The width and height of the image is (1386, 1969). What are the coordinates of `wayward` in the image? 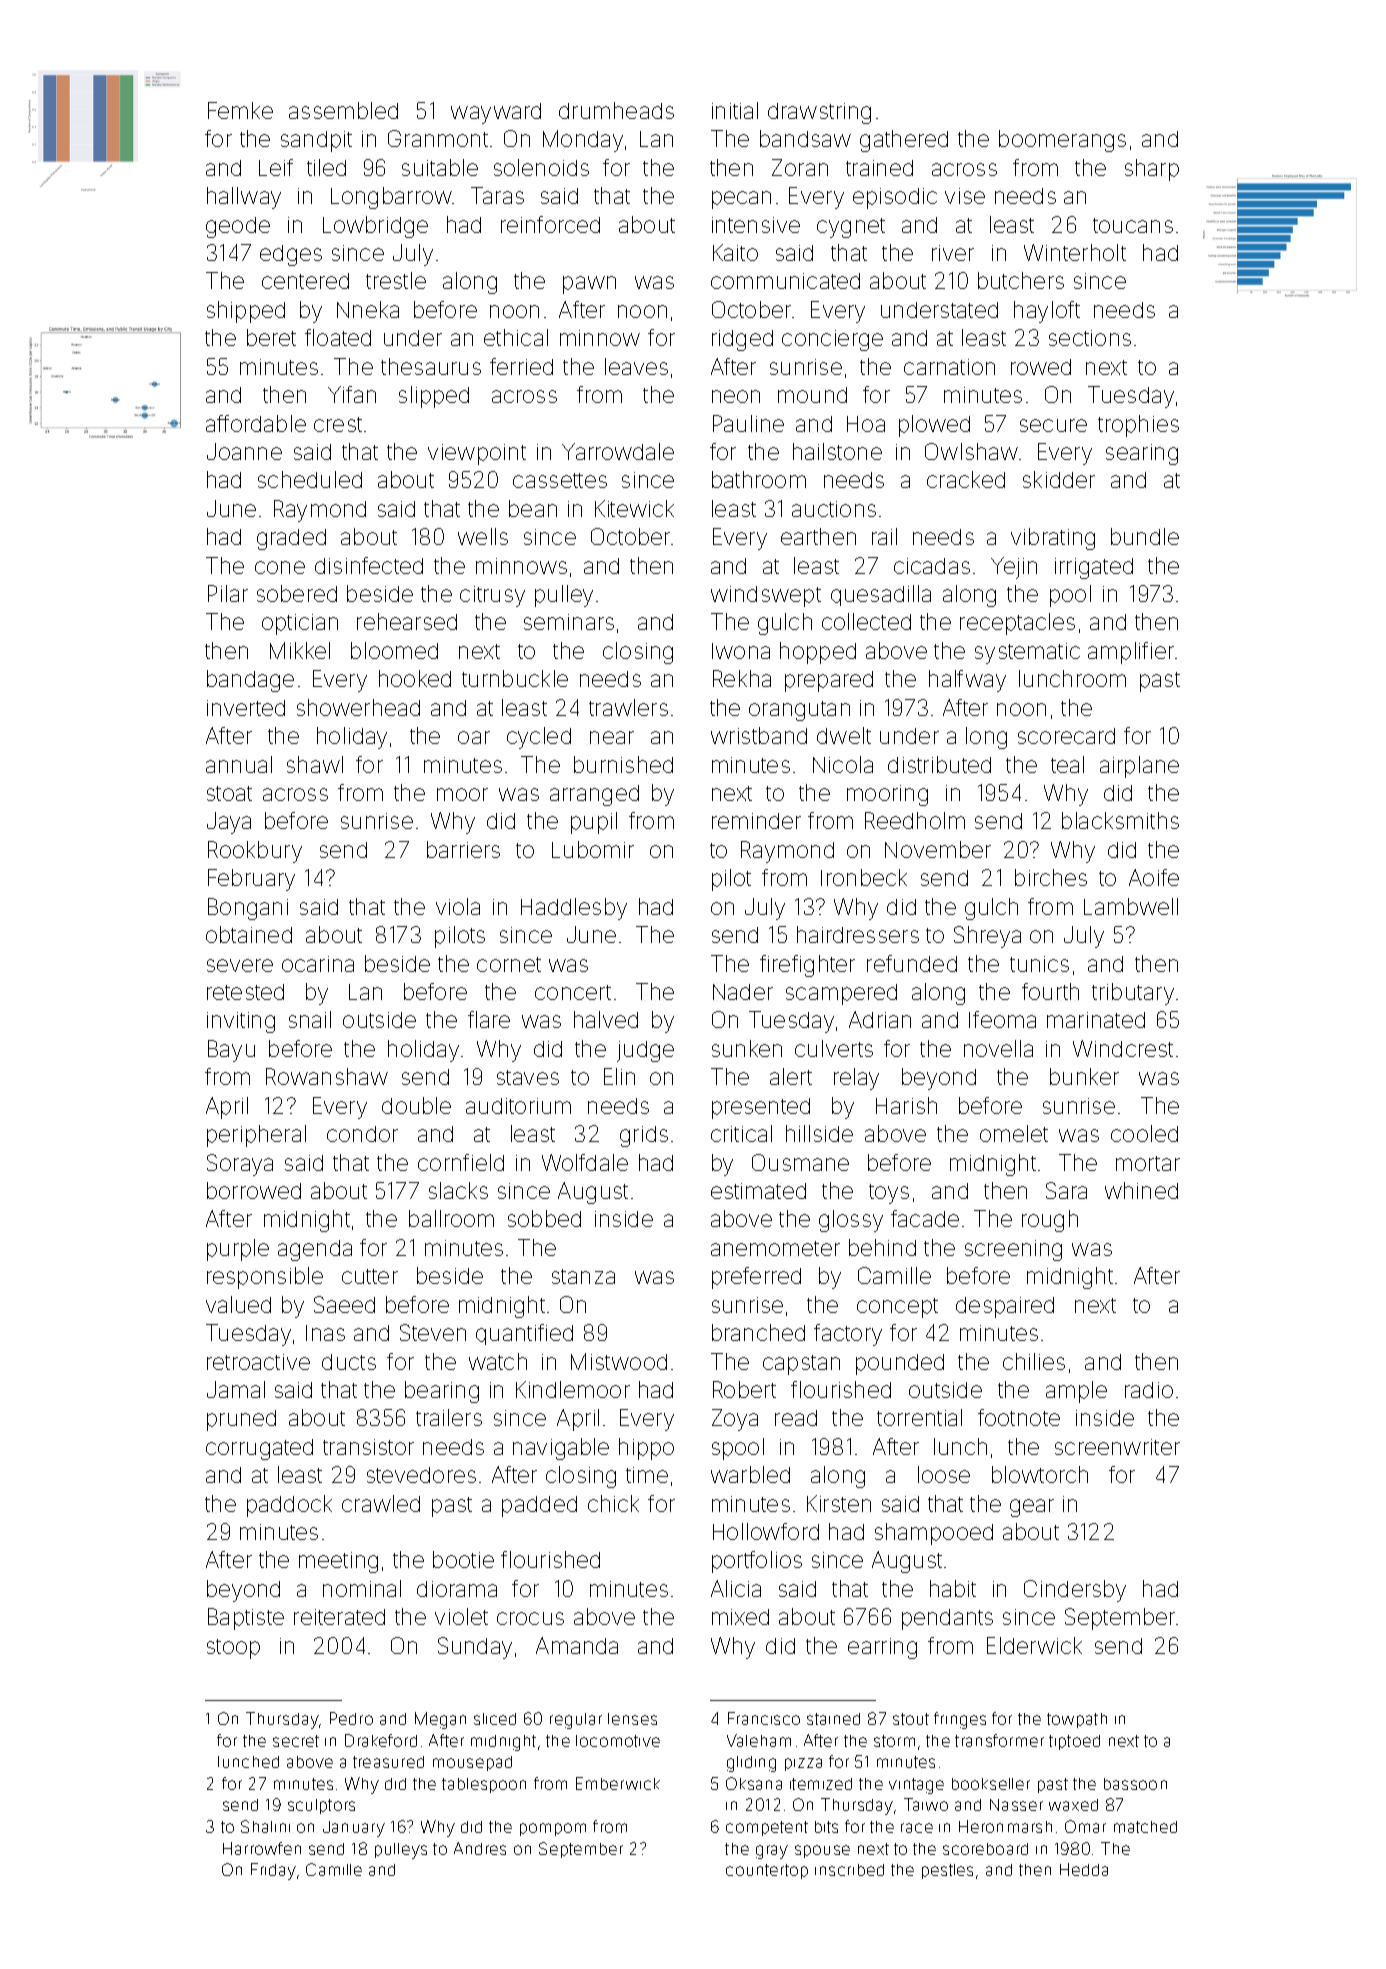 It's located at (496, 113).
